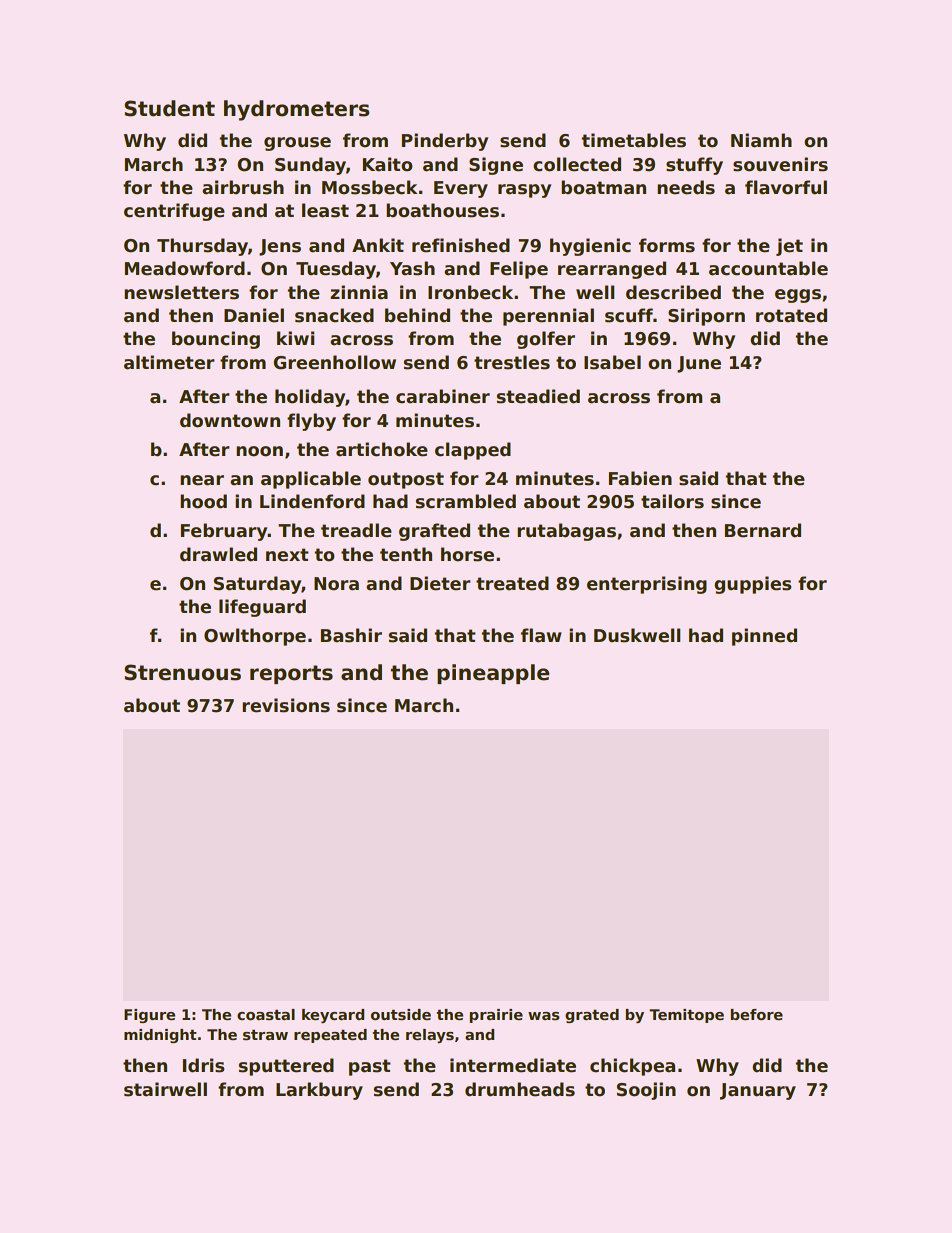 Image resolution: width=952 pixels, height=1233 pixels. I want to click on Figure, so click(149, 1016).
